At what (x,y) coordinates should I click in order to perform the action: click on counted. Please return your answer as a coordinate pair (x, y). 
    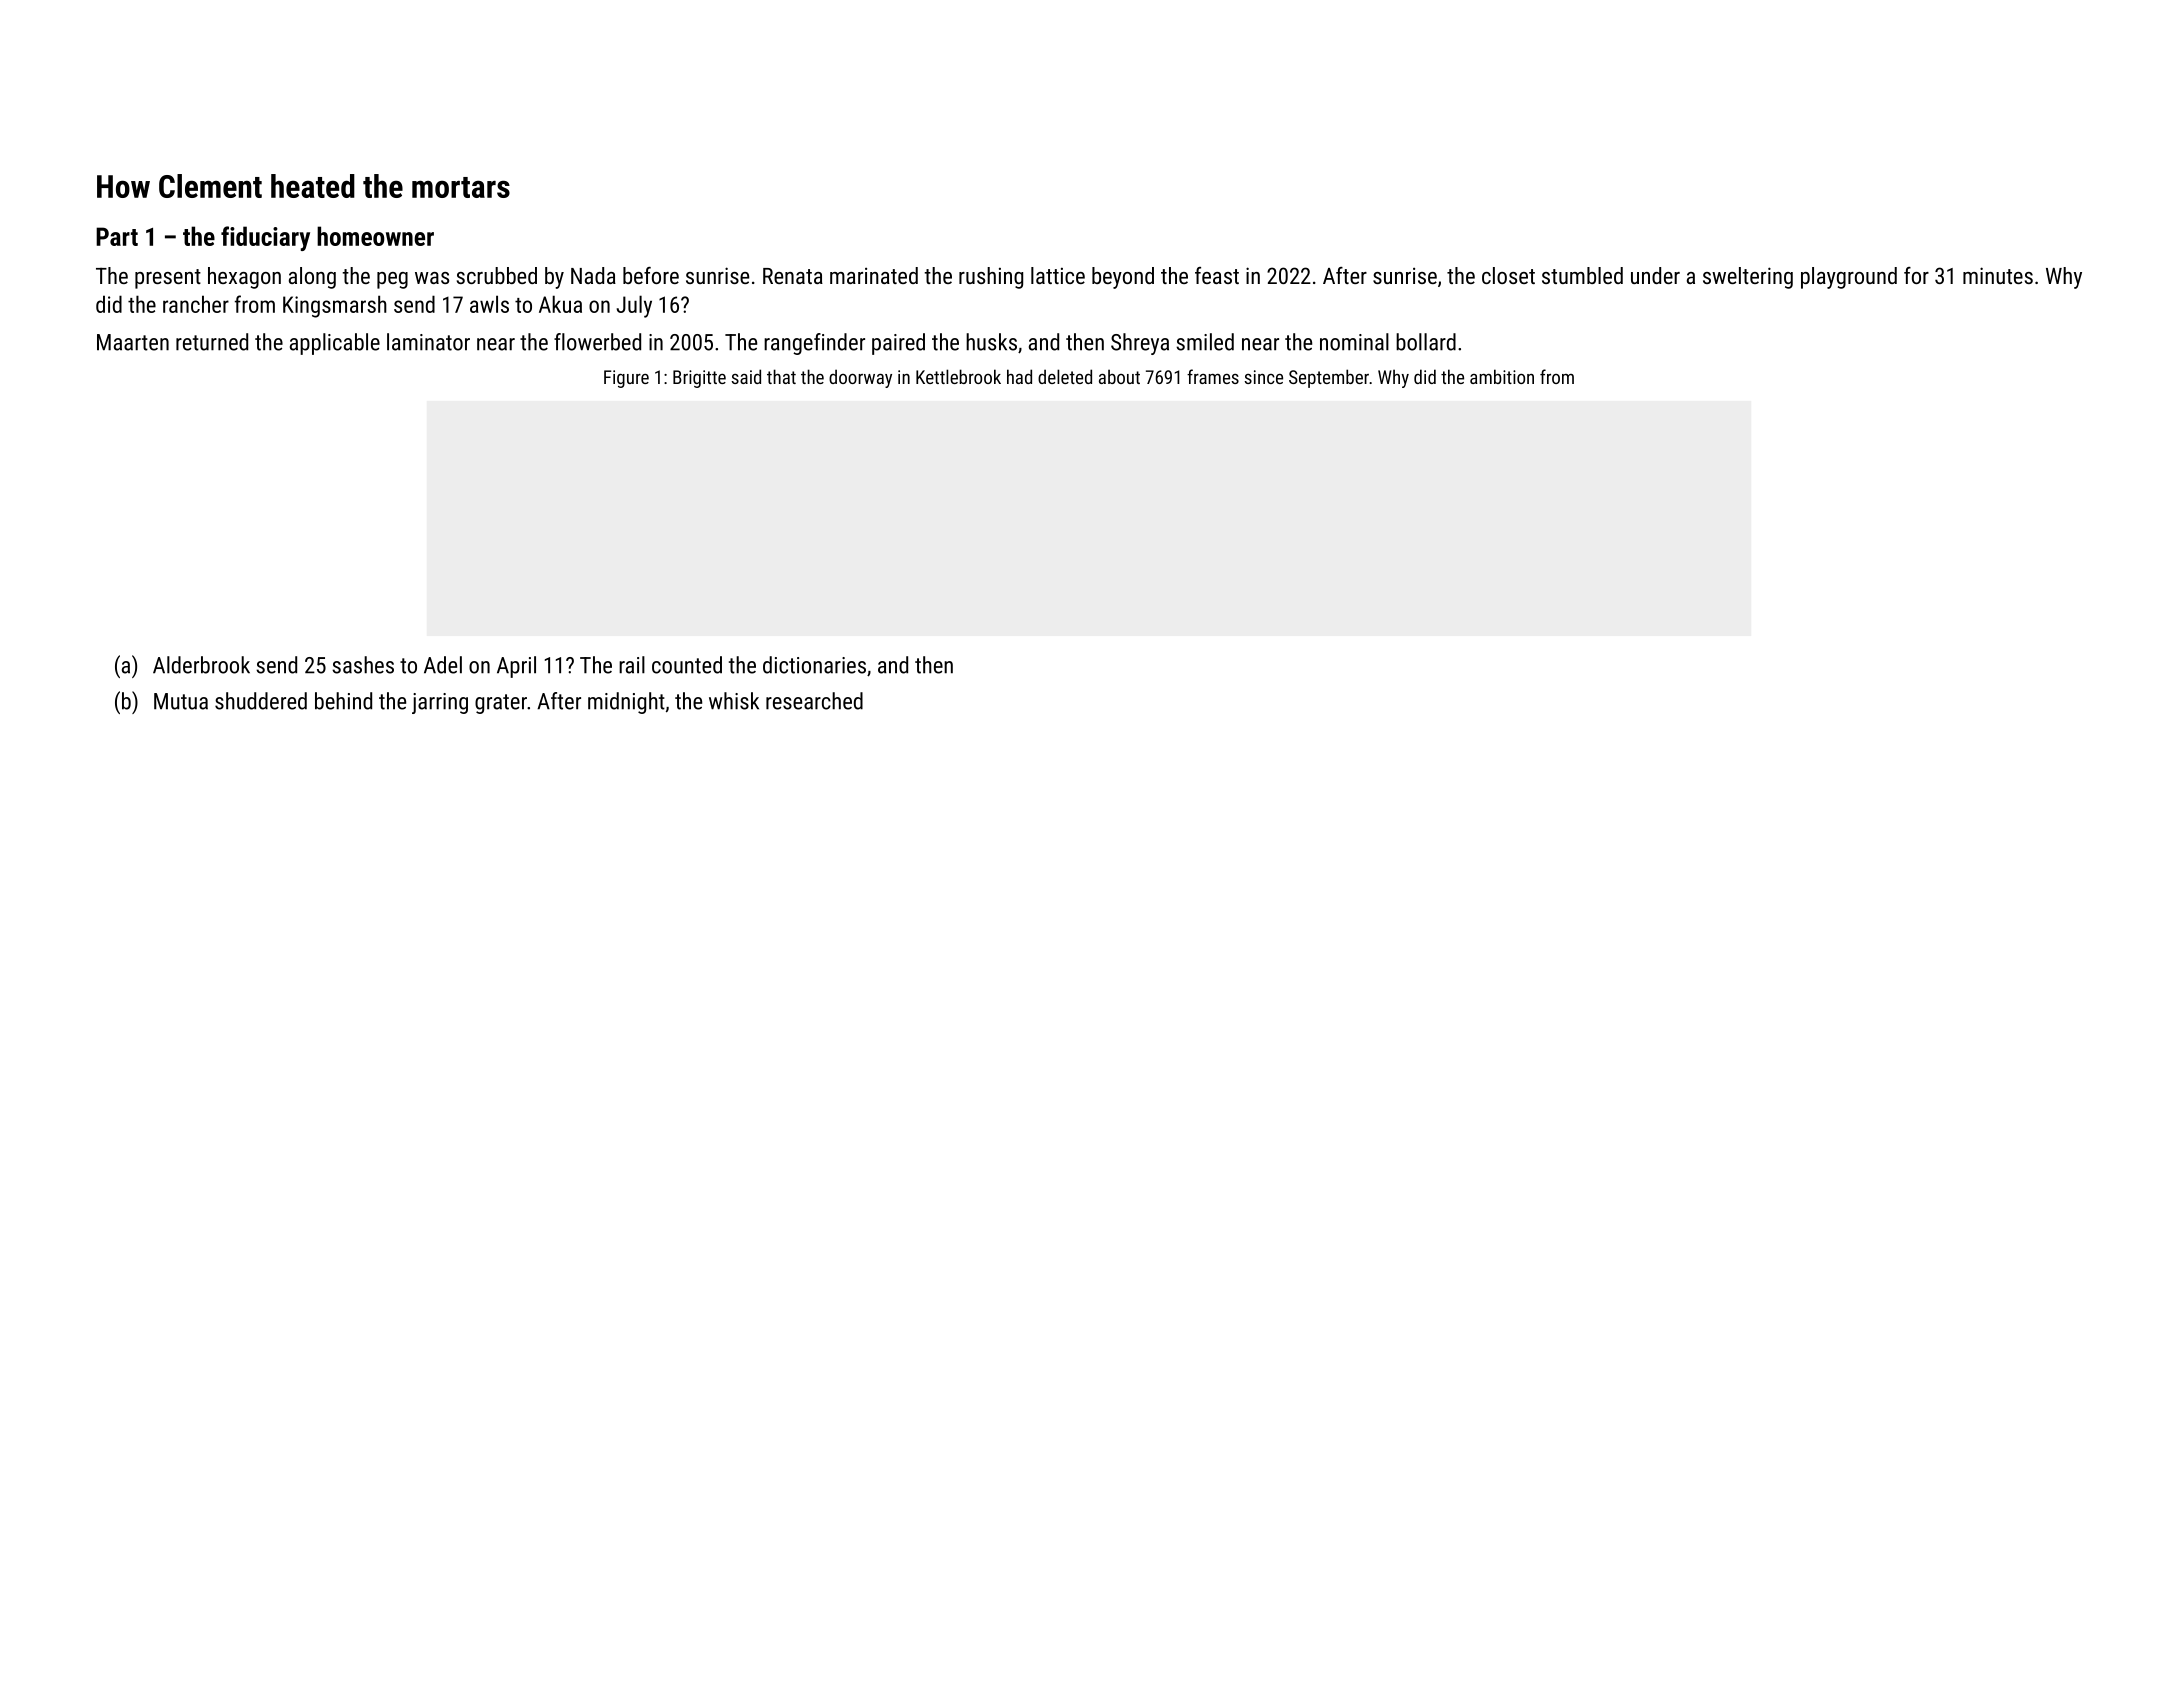
    Looking at the image, I should click on (687, 665).
